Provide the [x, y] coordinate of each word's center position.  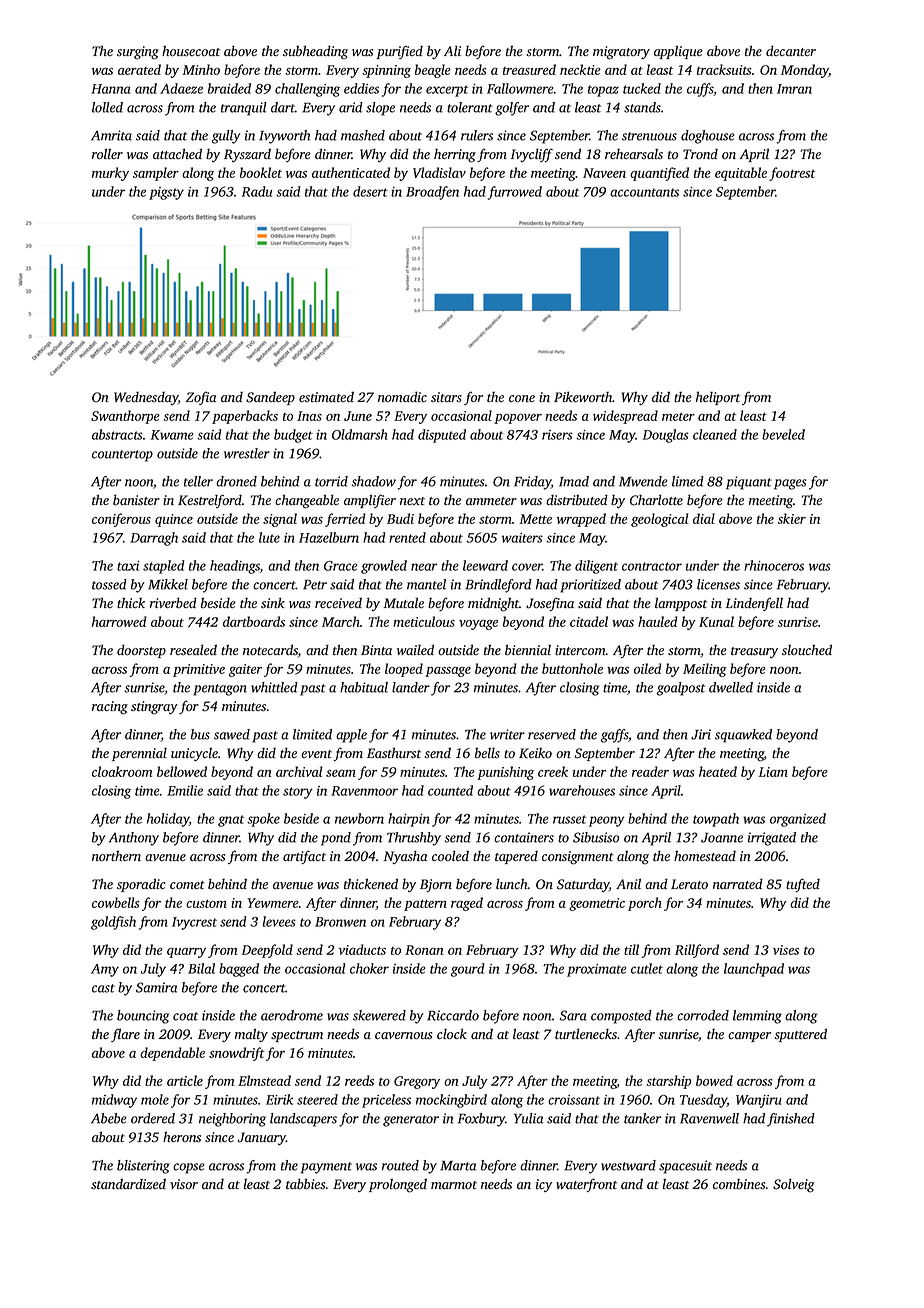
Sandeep [270, 398]
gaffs [614, 736]
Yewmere [273, 903]
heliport [718, 398]
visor [184, 1184]
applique [678, 52]
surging [138, 53]
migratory [621, 53]
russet [569, 819]
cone [522, 399]
